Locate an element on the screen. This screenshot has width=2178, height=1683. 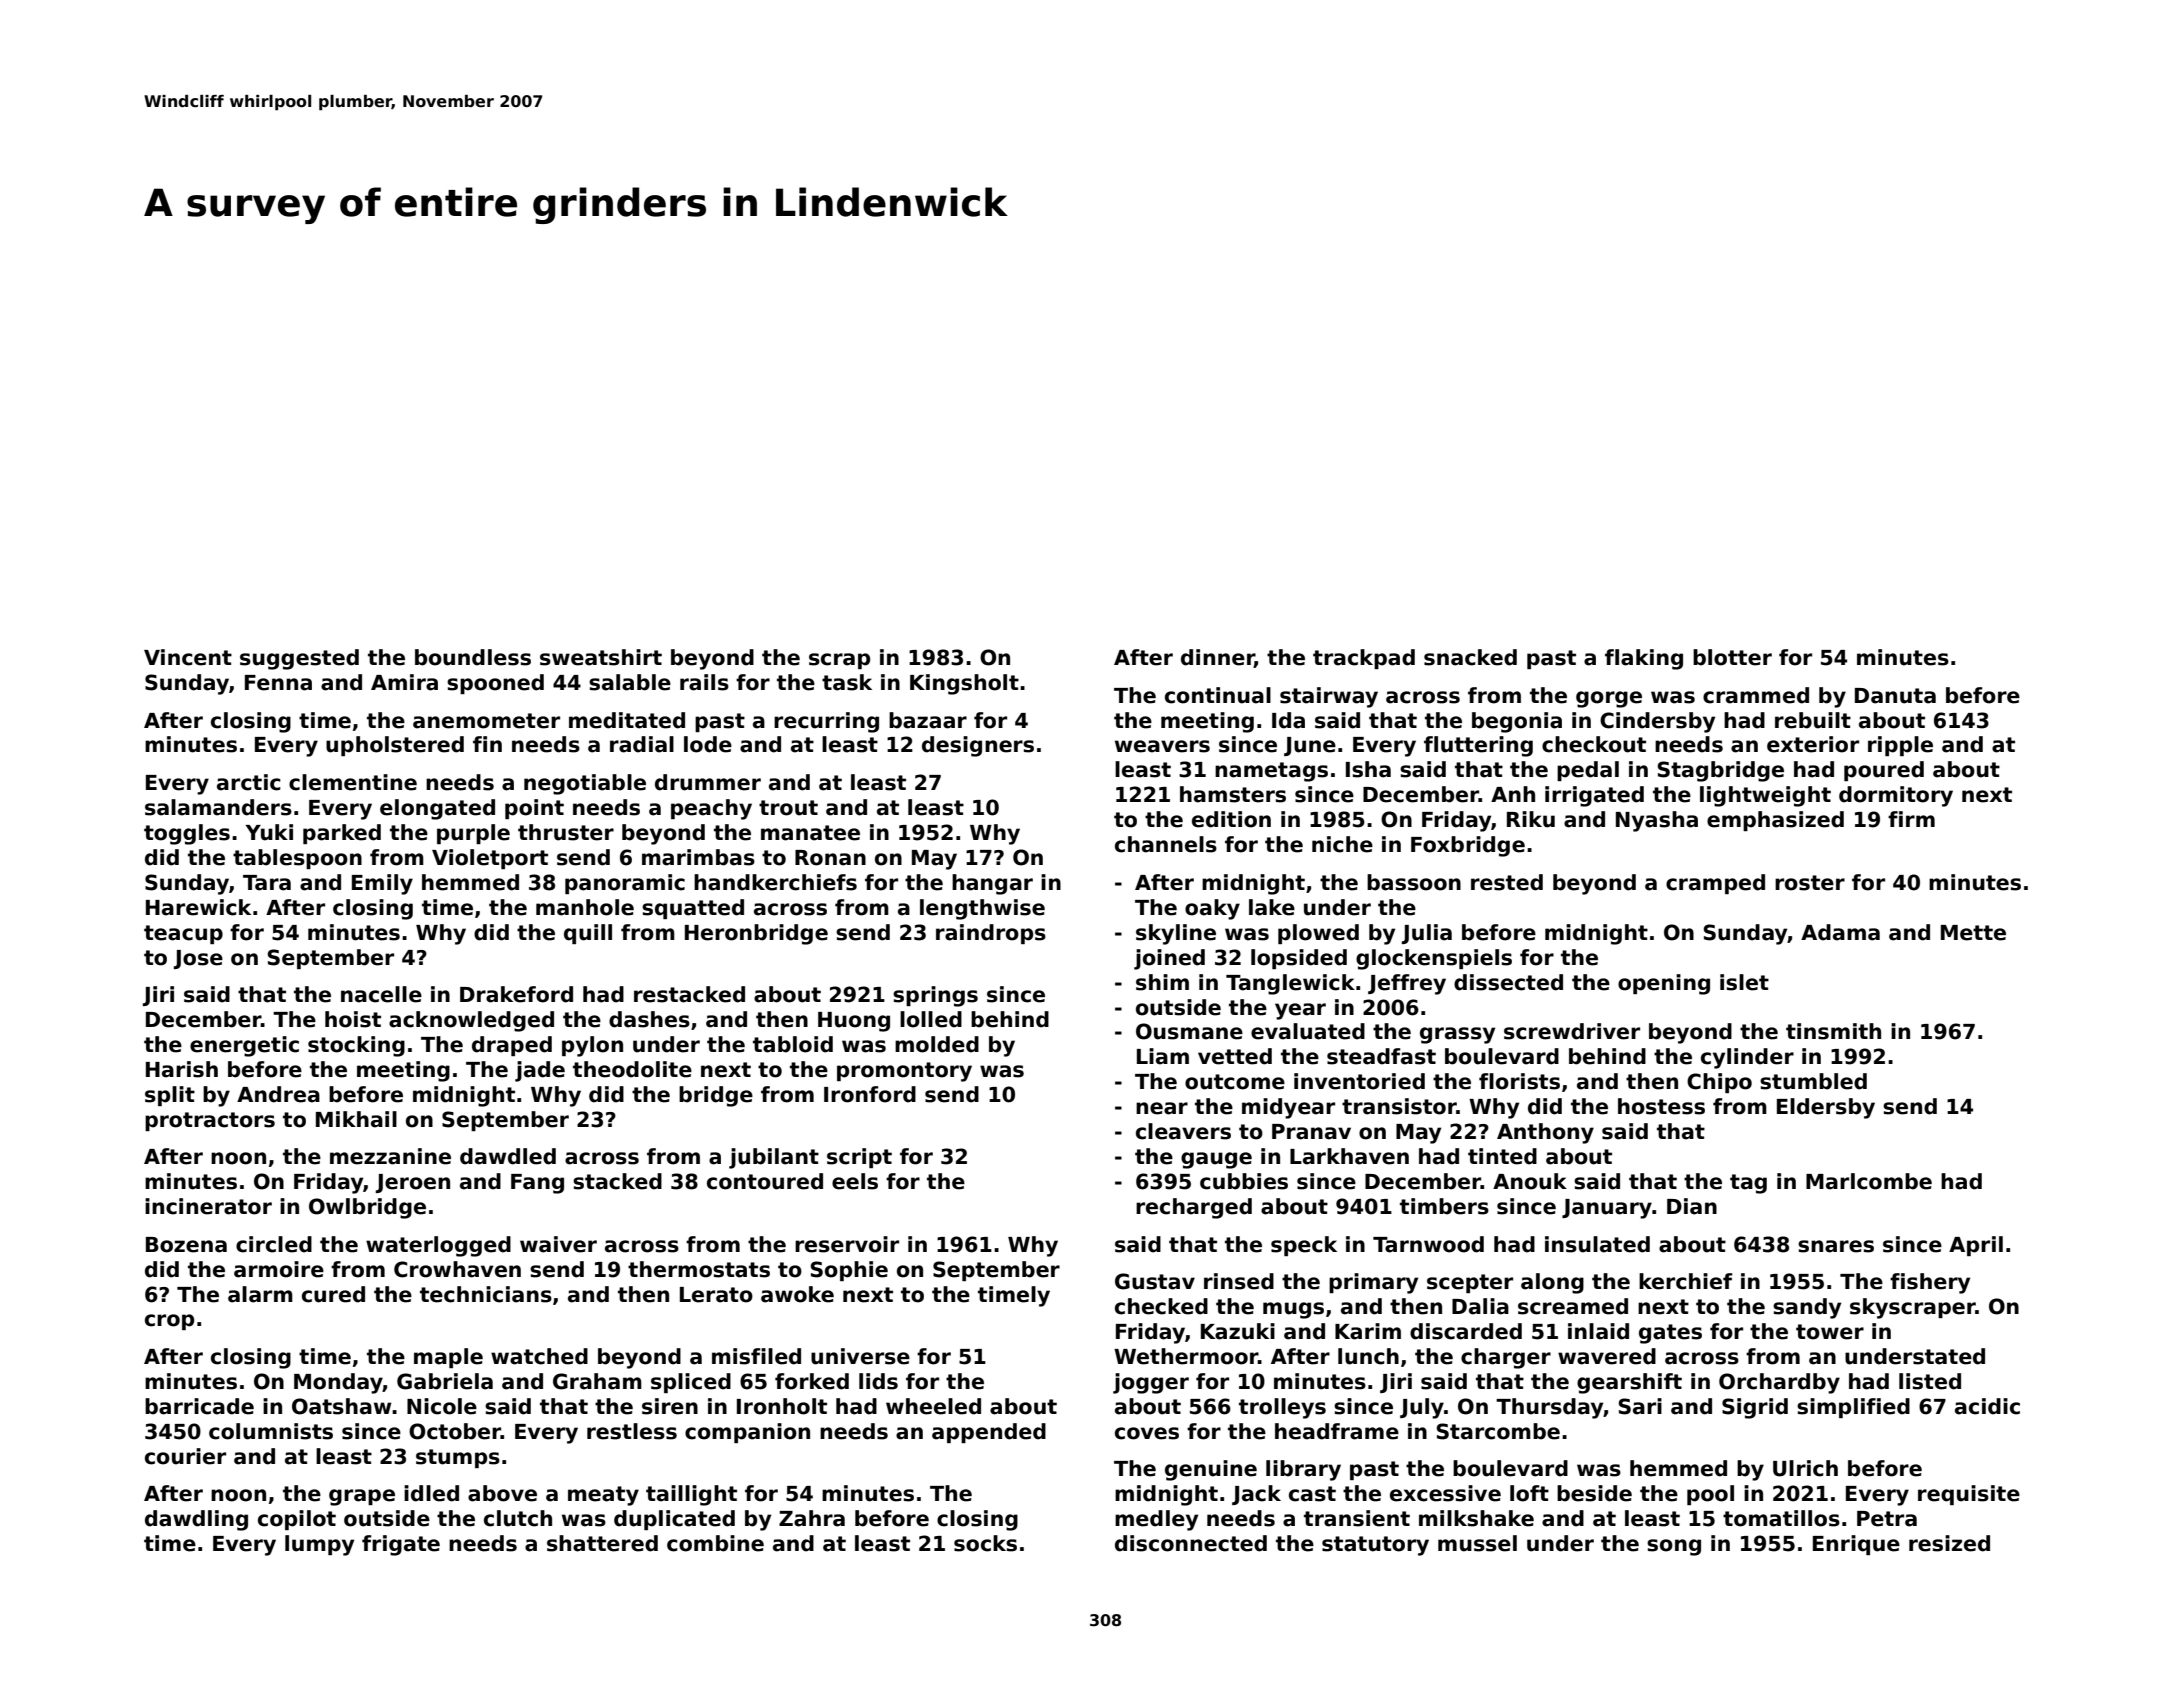
plowed is located at coordinates (1318, 934).
